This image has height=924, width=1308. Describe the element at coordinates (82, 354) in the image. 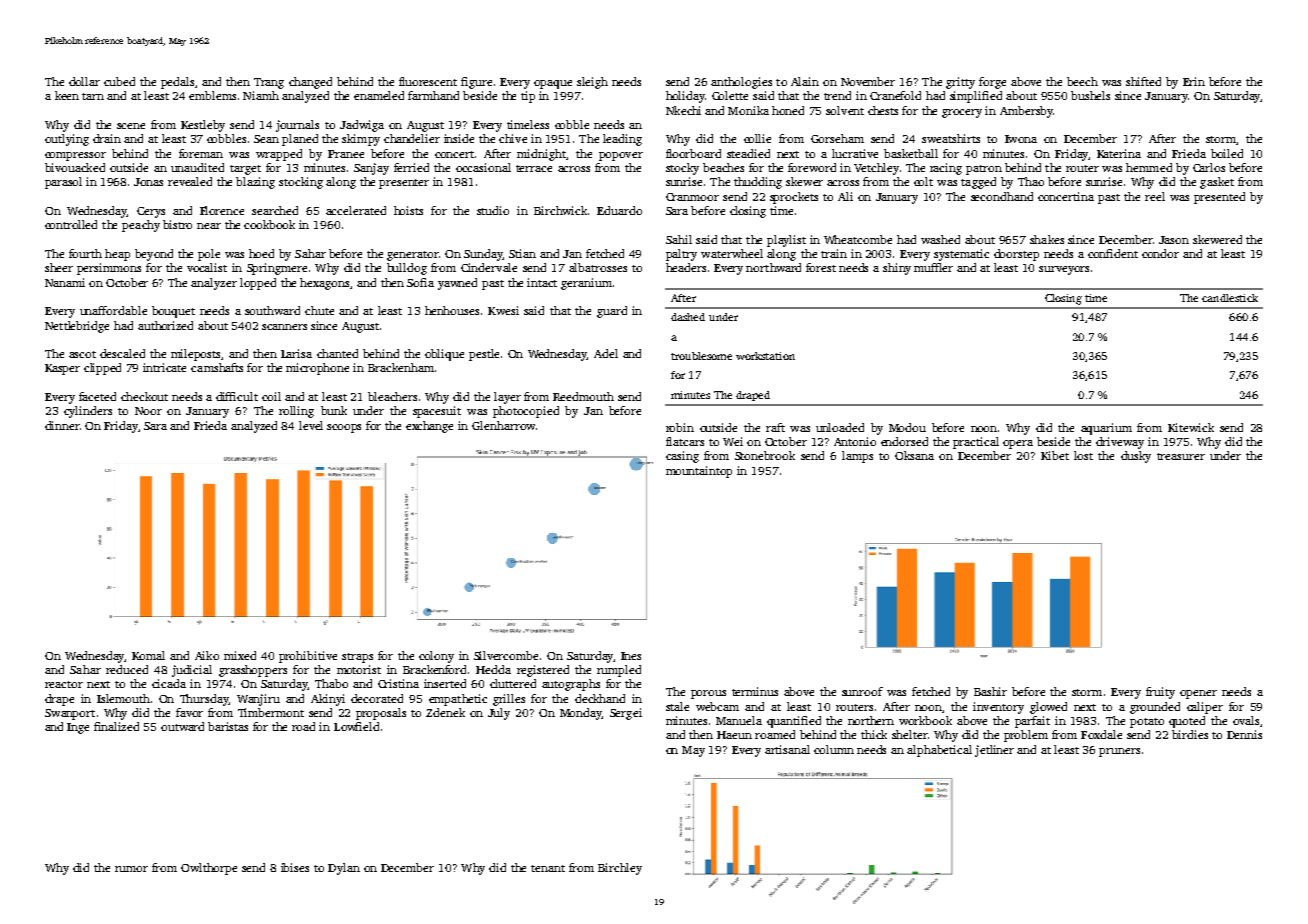

I see `ascot` at that location.
